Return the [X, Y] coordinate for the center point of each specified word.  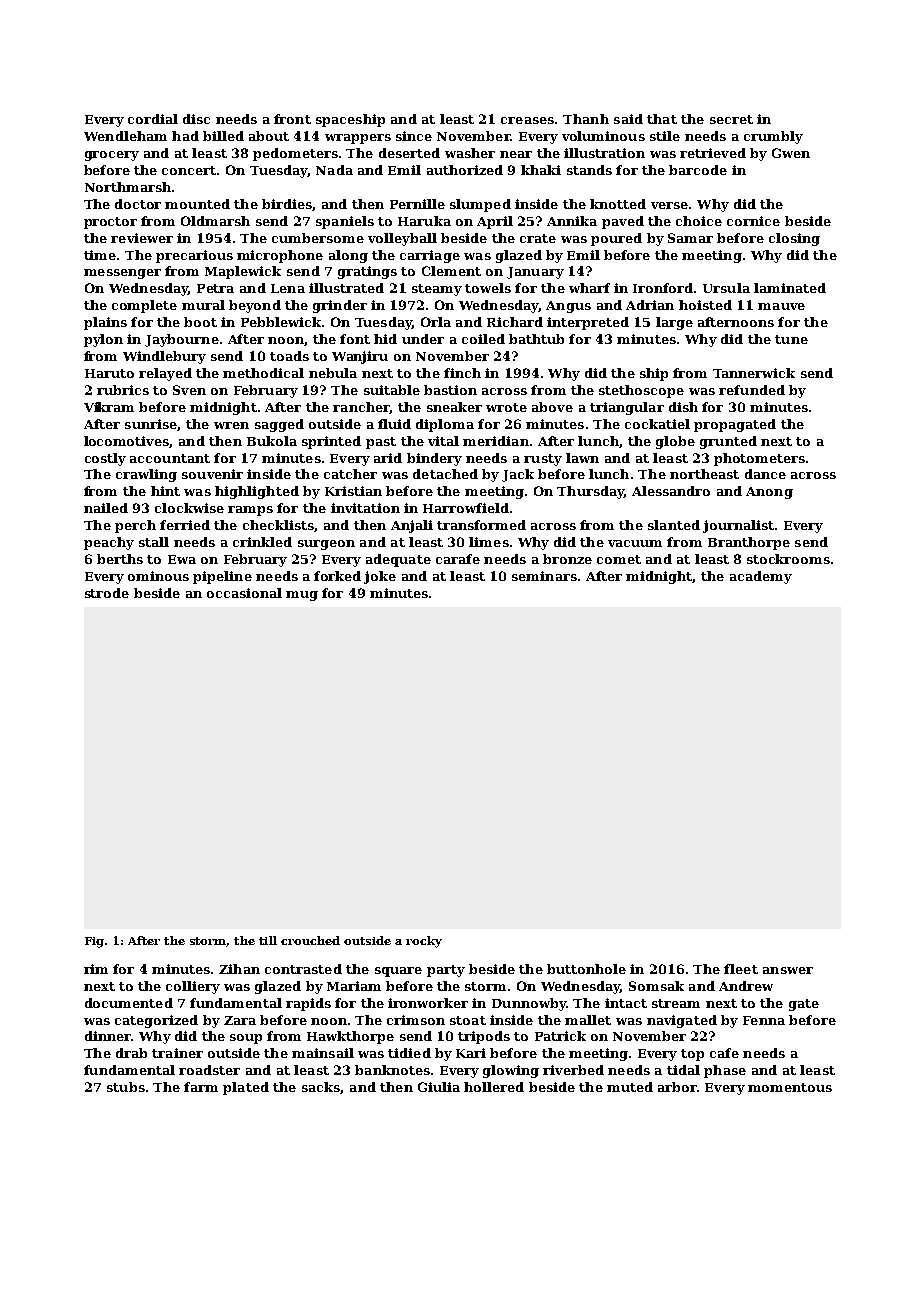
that [662, 119]
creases [527, 120]
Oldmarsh [215, 221]
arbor [677, 1087]
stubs [126, 1087]
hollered [494, 1087]
